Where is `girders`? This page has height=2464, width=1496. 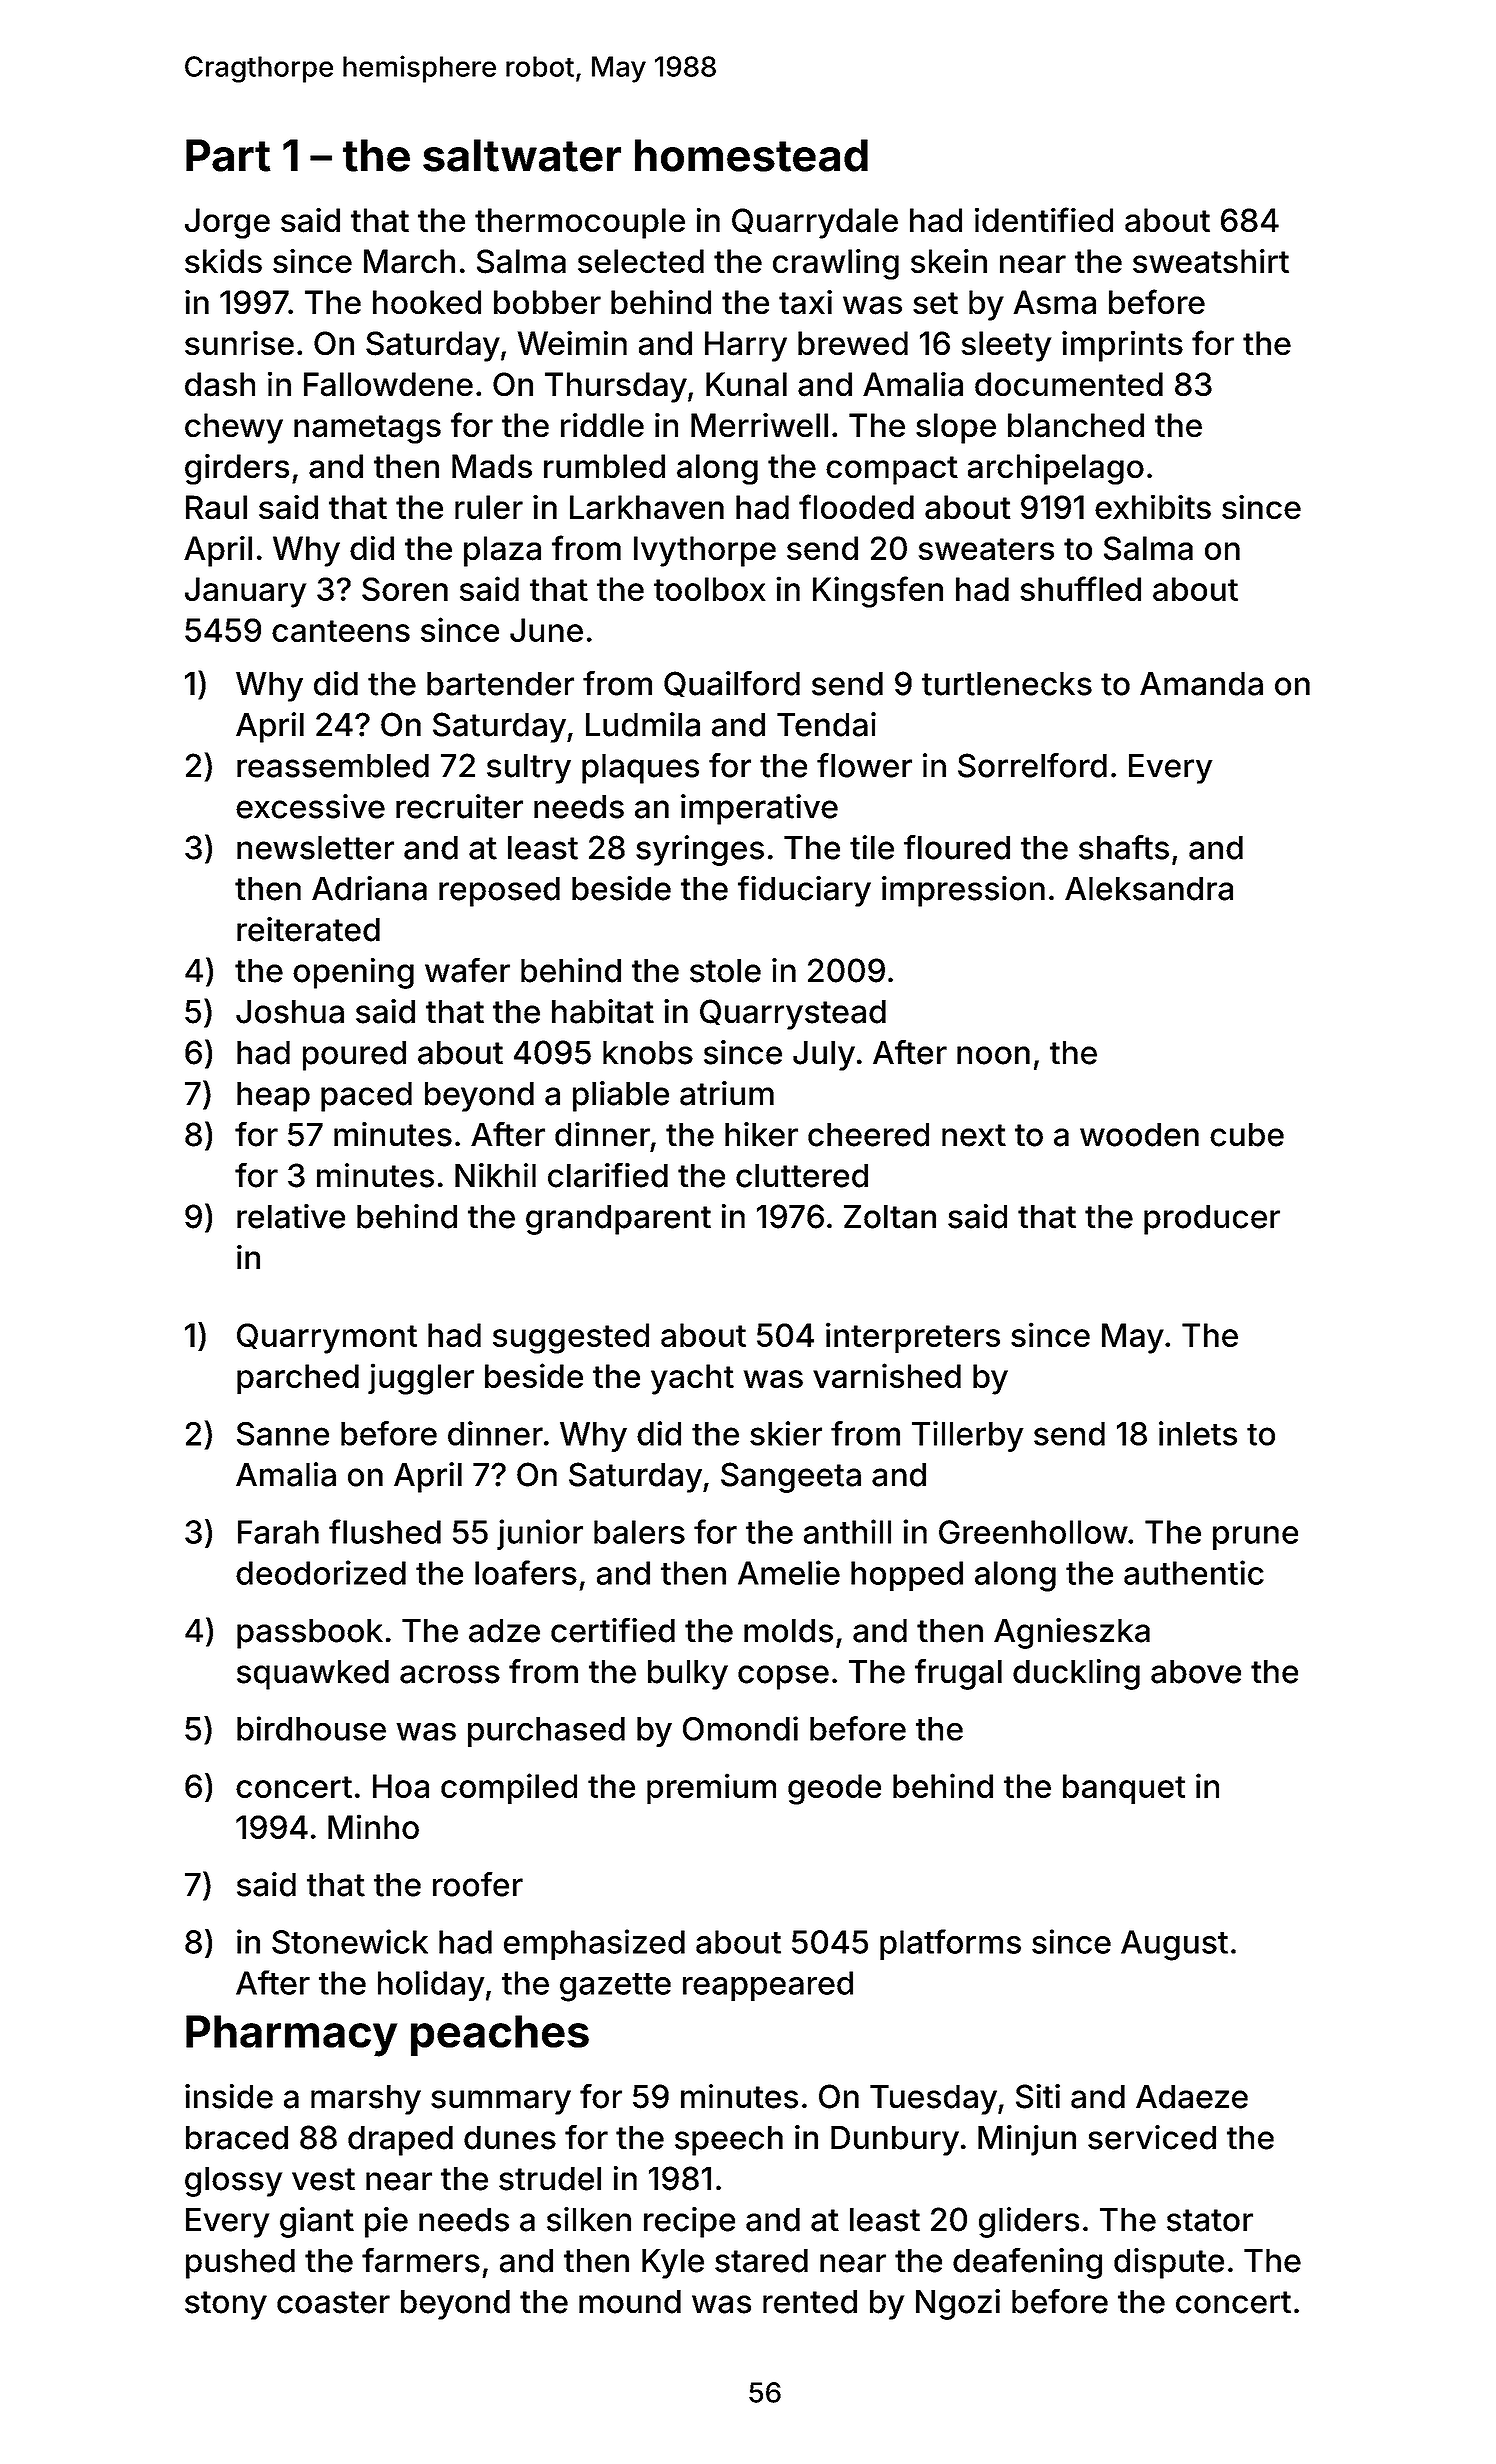
girders is located at coordinates (237, 469).
